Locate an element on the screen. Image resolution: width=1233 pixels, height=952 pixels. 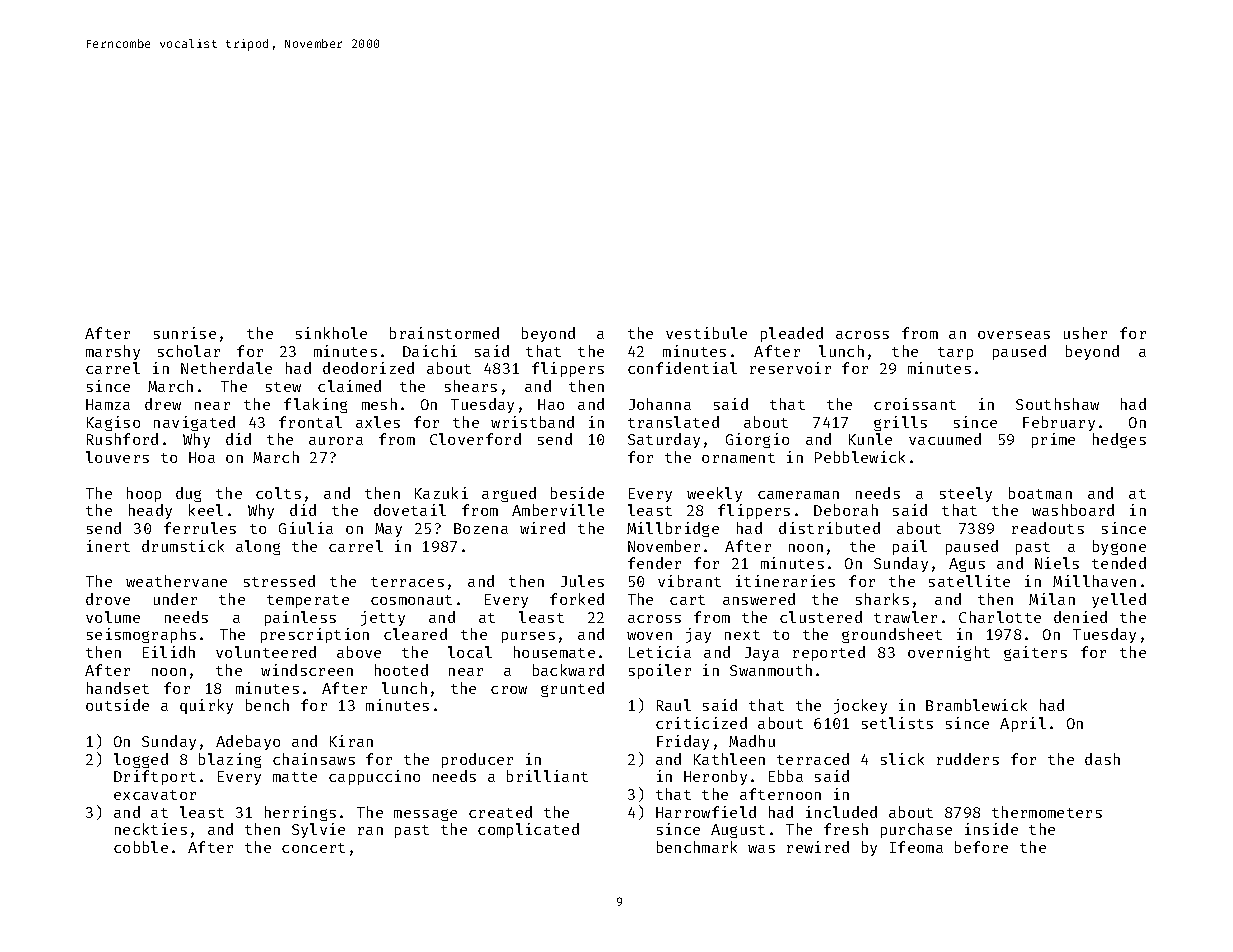
usher is located at coordinates (1085, 333).
